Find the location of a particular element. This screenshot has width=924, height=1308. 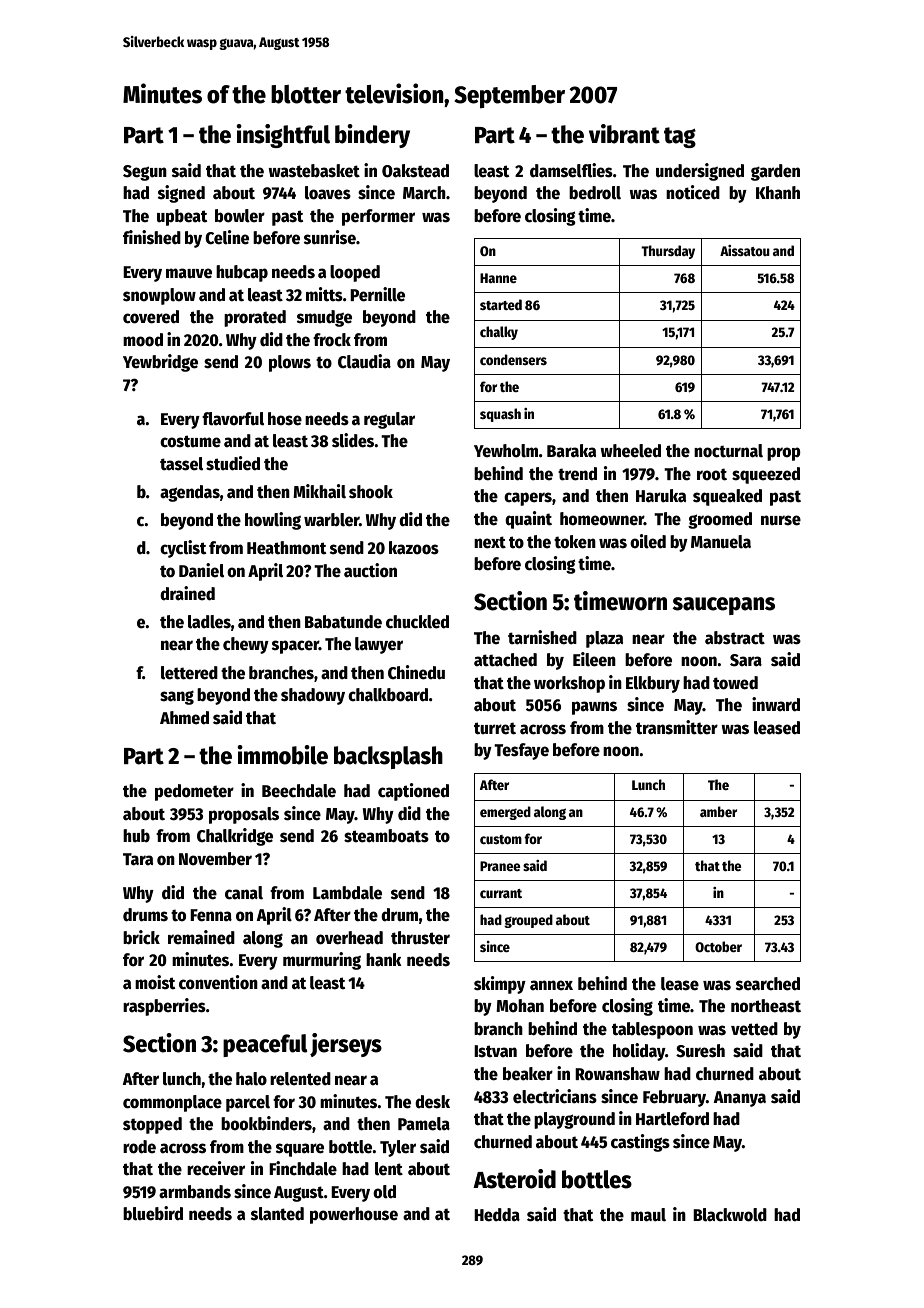

desk is located at coordinates (432, 1102).
